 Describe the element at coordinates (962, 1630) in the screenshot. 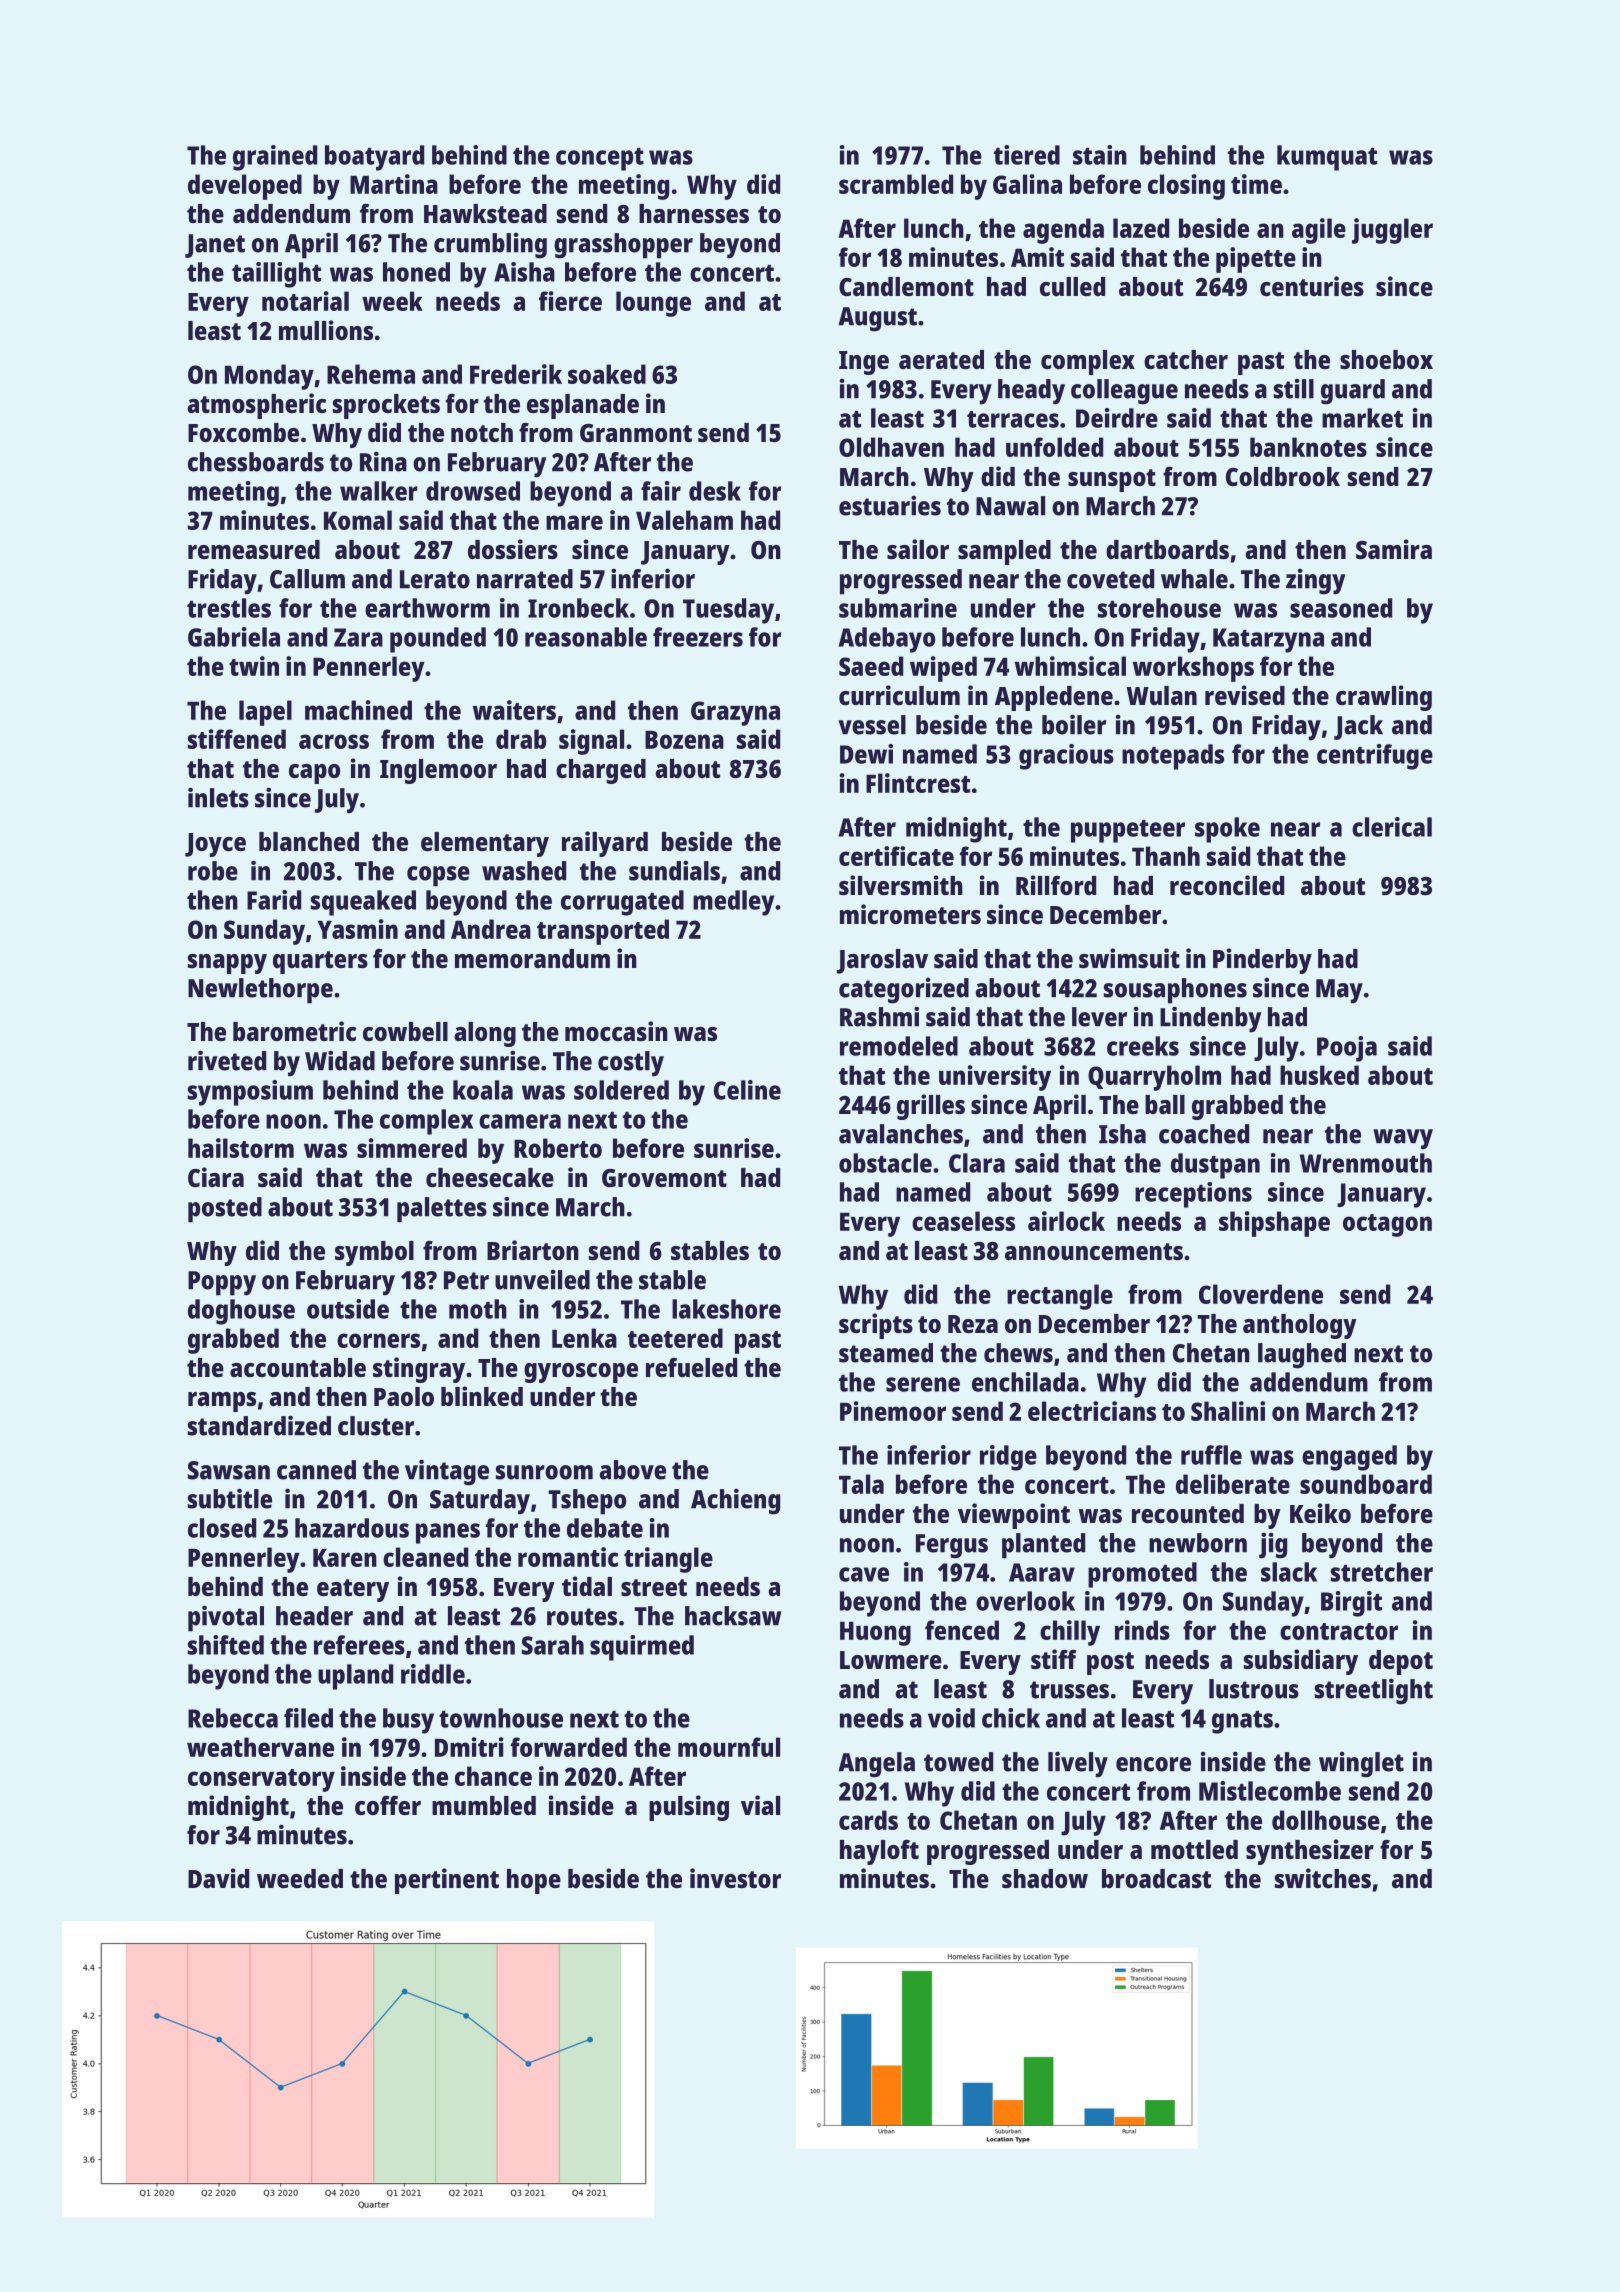

I see `fenced` at that location.
